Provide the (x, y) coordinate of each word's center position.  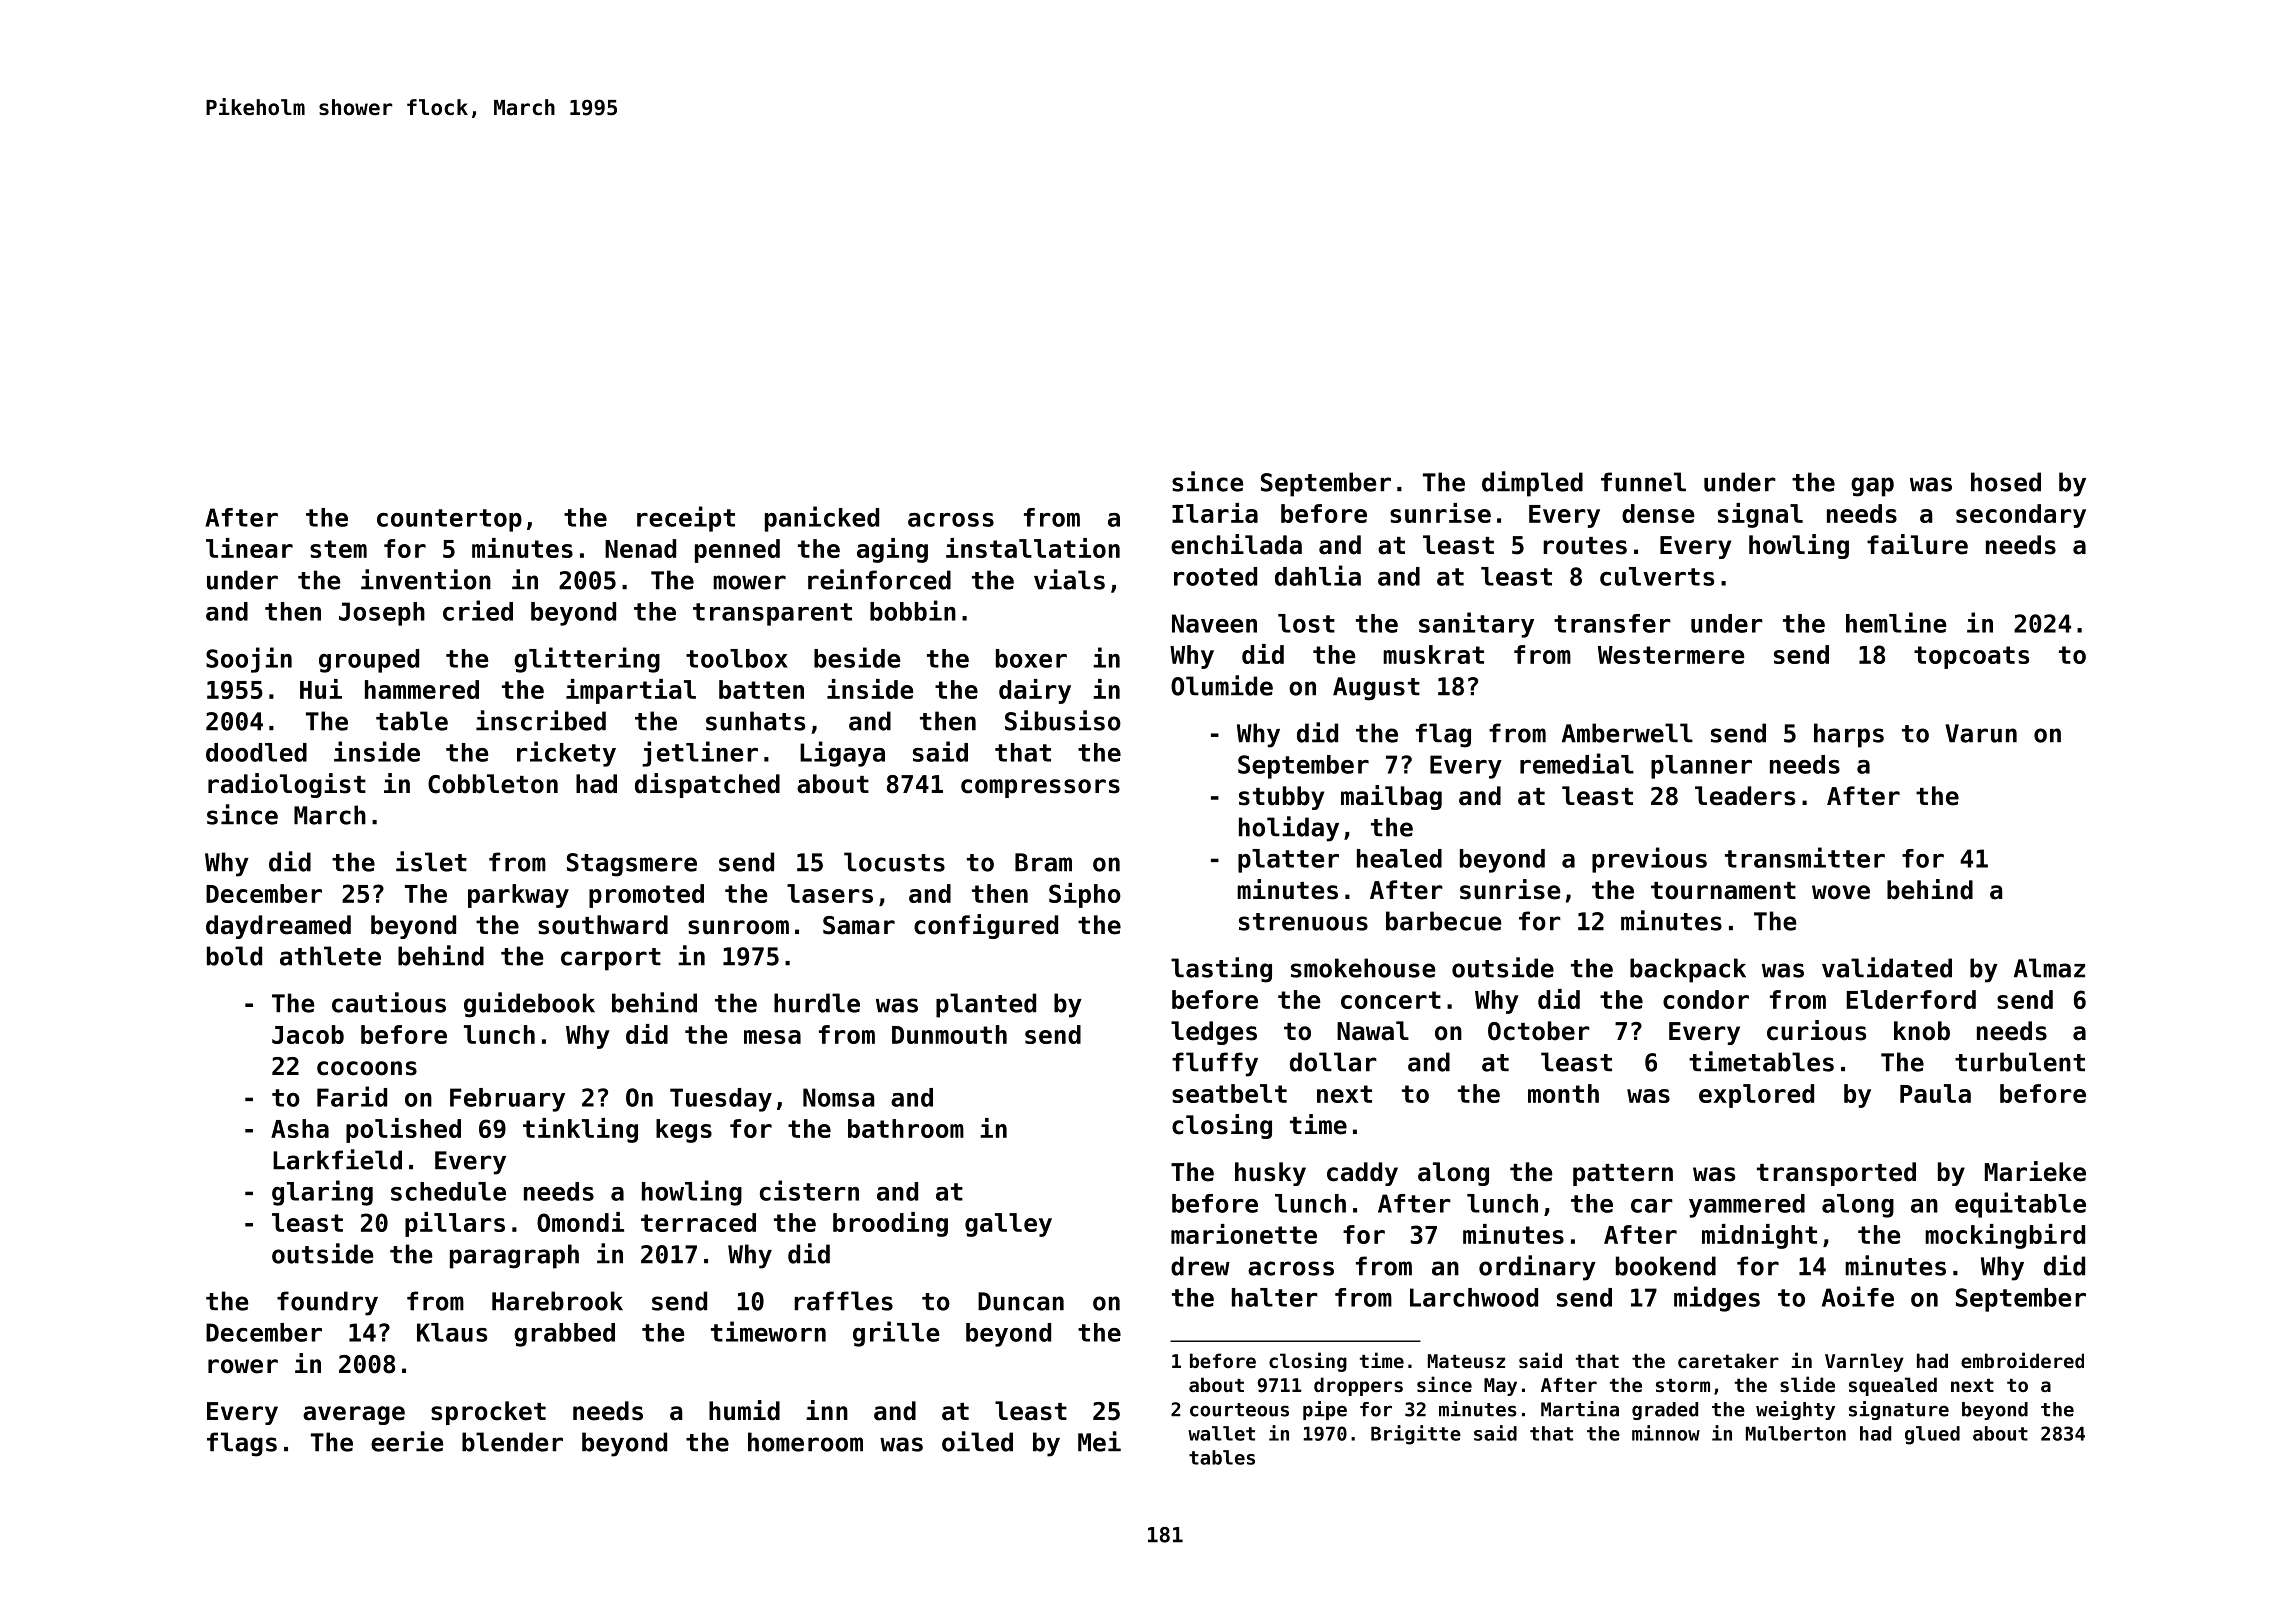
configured (986, 926)
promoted (646, 896)
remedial (1577, 763)
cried (478, 610)
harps (1849, 735)
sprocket (488, 1413)
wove (1841, 892)
